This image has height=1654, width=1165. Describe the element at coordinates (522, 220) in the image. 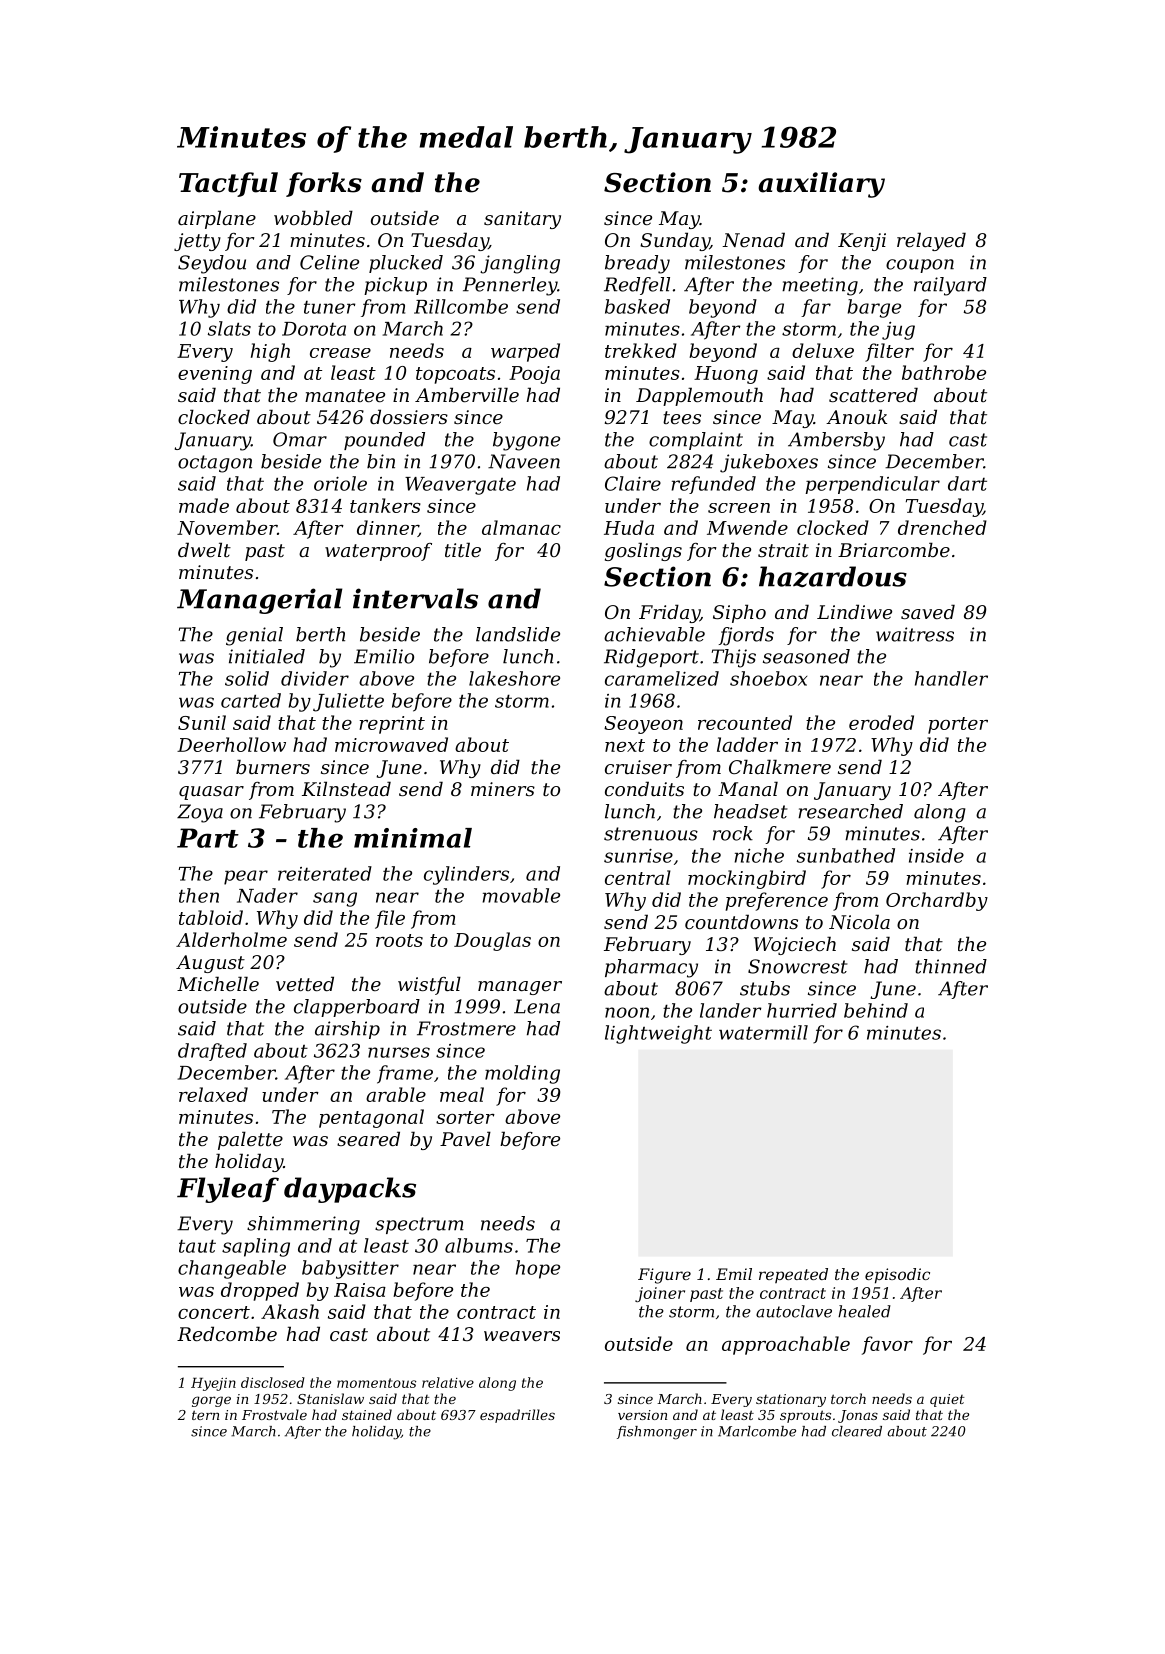

I see `sanitary` at that location.
